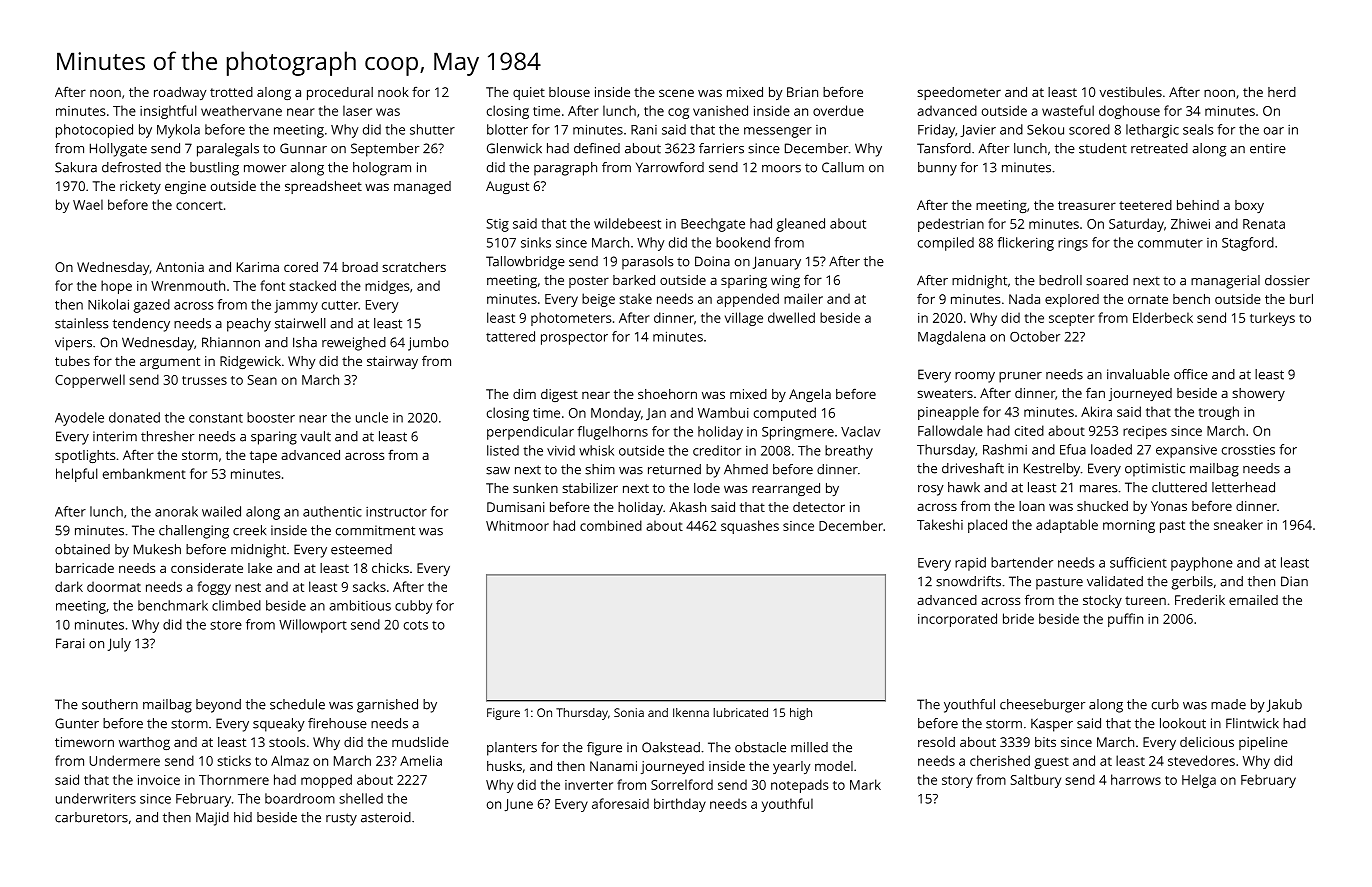 Image resolution: width=1372 pixels, height=887 pixels. Describe the element at coordinates (964, 487) in the screenshot. I see `hawk` at that location.
